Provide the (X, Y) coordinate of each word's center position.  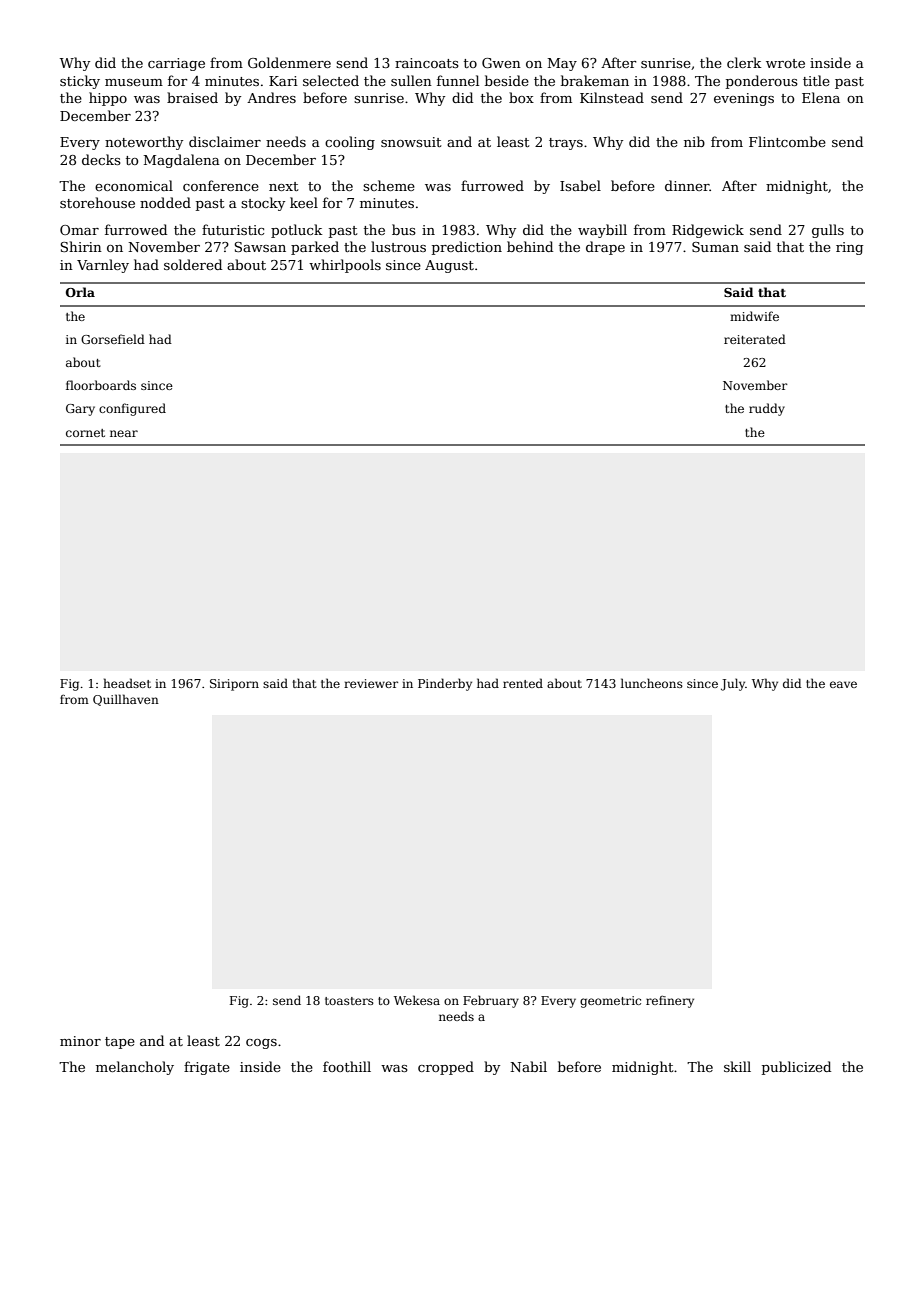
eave (843, 684)
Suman (715, 247)
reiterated (755, 339)
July (733, 684)
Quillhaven (126, 700)
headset (127, 683)
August (449, 266)
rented (523, 683)
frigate (207, 1068)
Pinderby (445, 684)
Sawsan (260, 247)
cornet (85, 433)
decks (101, 159)
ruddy (767, 409)
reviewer (371, 683)
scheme (389, 185)
